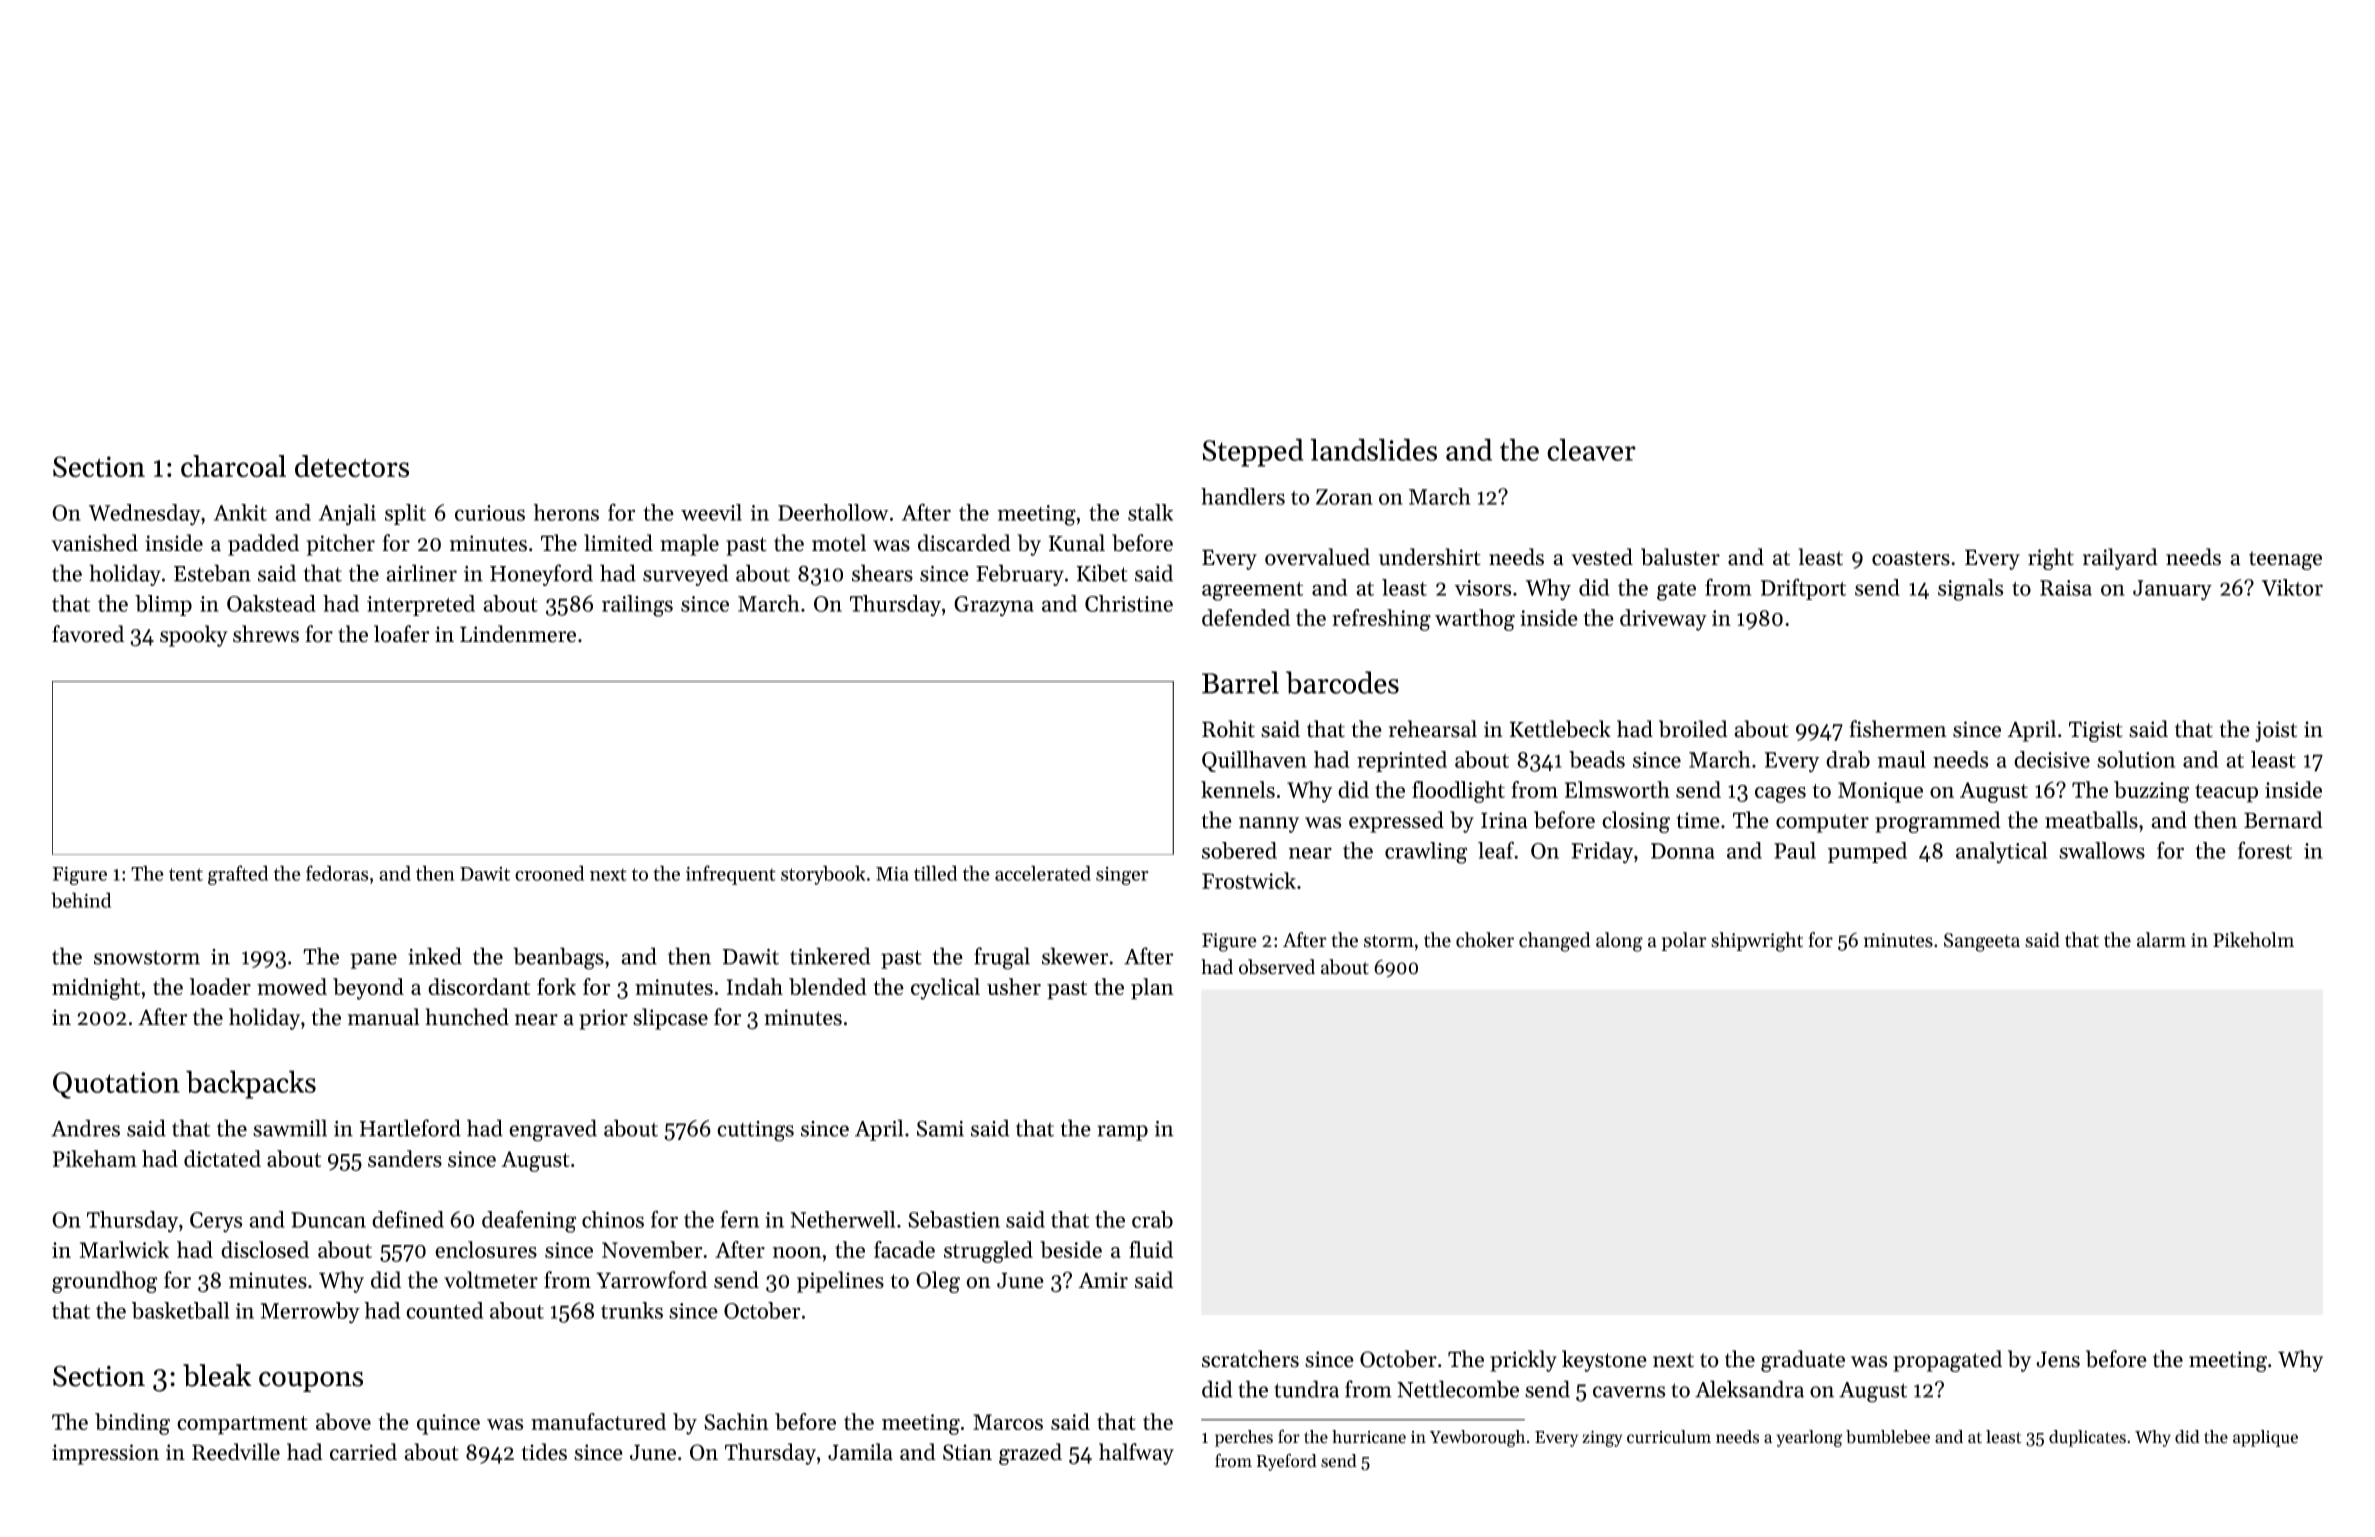 Image resolution: width=2375 pixels, height=1537 pixels. I want to click on Honeyford, so click(541, 575).
